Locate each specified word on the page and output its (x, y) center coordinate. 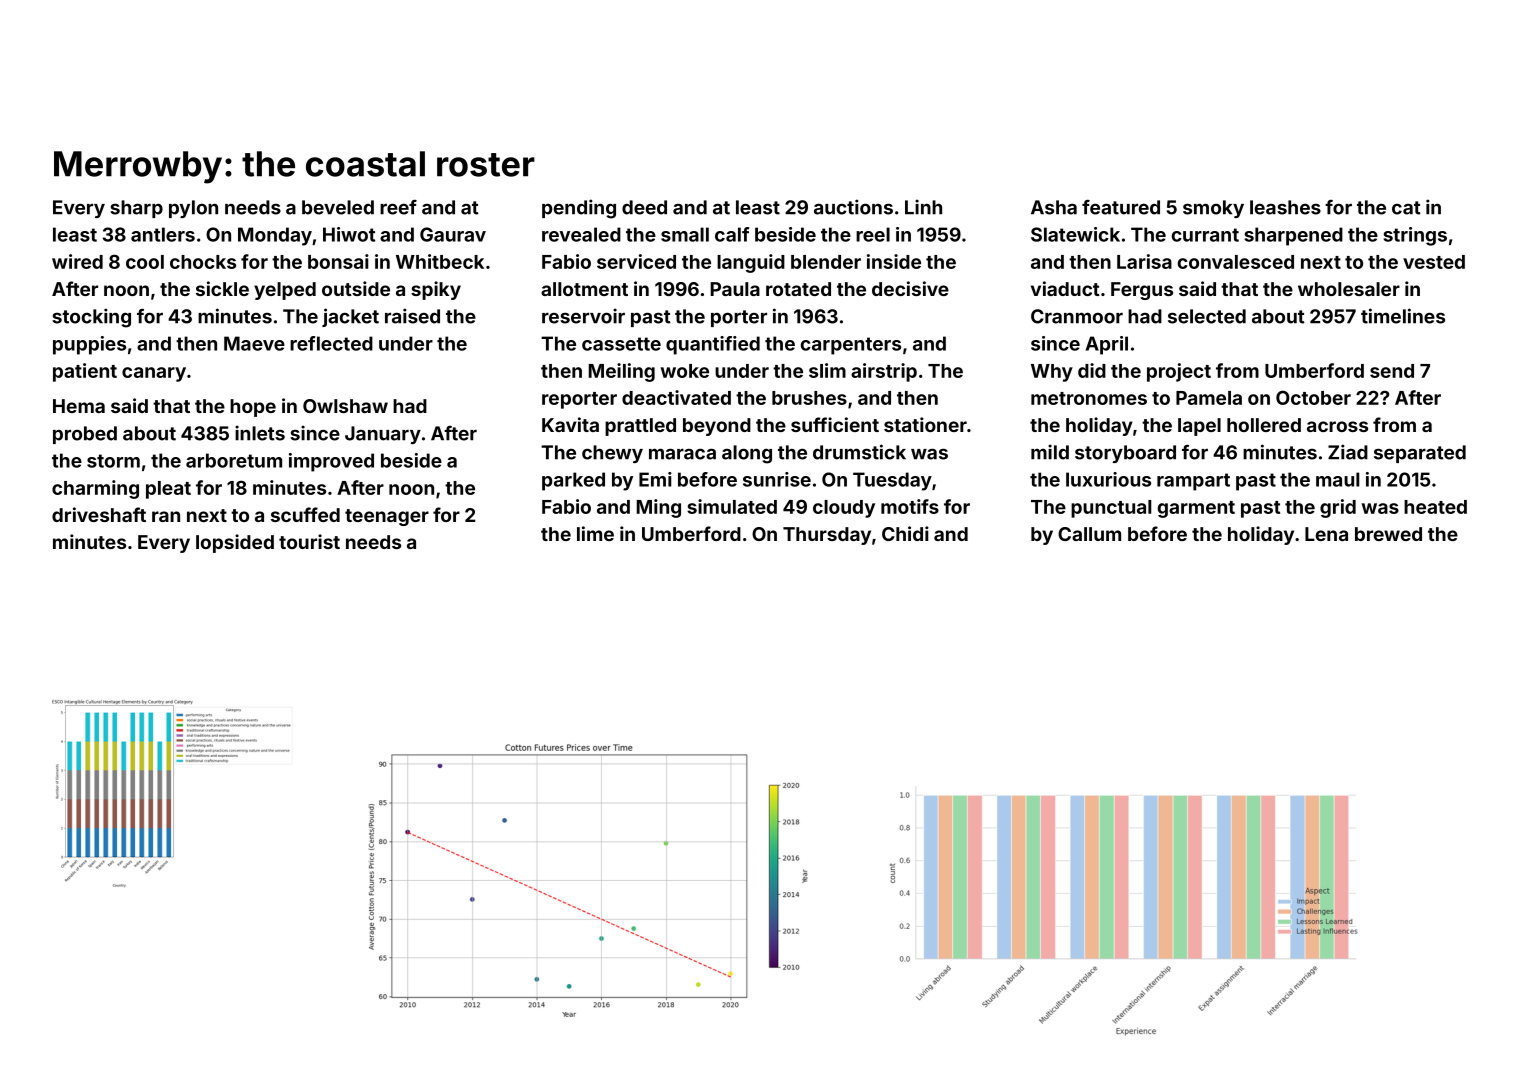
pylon (193, 209)
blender (826, 262)
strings (1415, 236)
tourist (309, 541)
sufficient (835, 424)
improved (331, 462)
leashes (1285, 207)
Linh (923, 207)
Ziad (1348, 452)
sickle (222, 288)
